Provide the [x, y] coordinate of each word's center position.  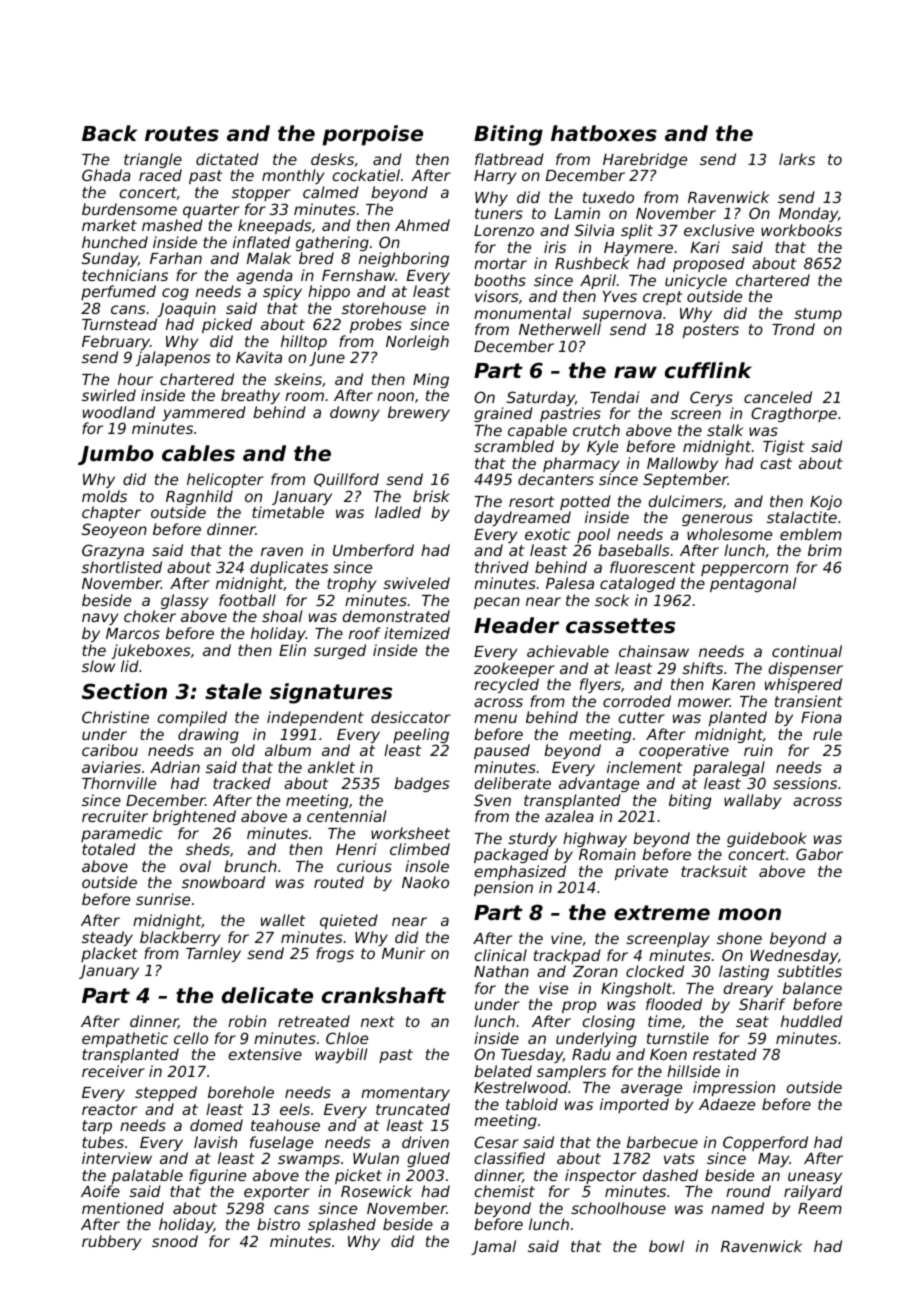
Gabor [819, 854]
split [637, 231]
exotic [548, 534]
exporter [277, 1193]
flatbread [509, 159]
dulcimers [685, 501]
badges [422, 784]
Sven [492, 800]
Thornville [119, 783]
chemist [504, 1191]
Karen [733, 684]
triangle [153, 160]
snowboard [223, 882]
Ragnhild [199, 497]
